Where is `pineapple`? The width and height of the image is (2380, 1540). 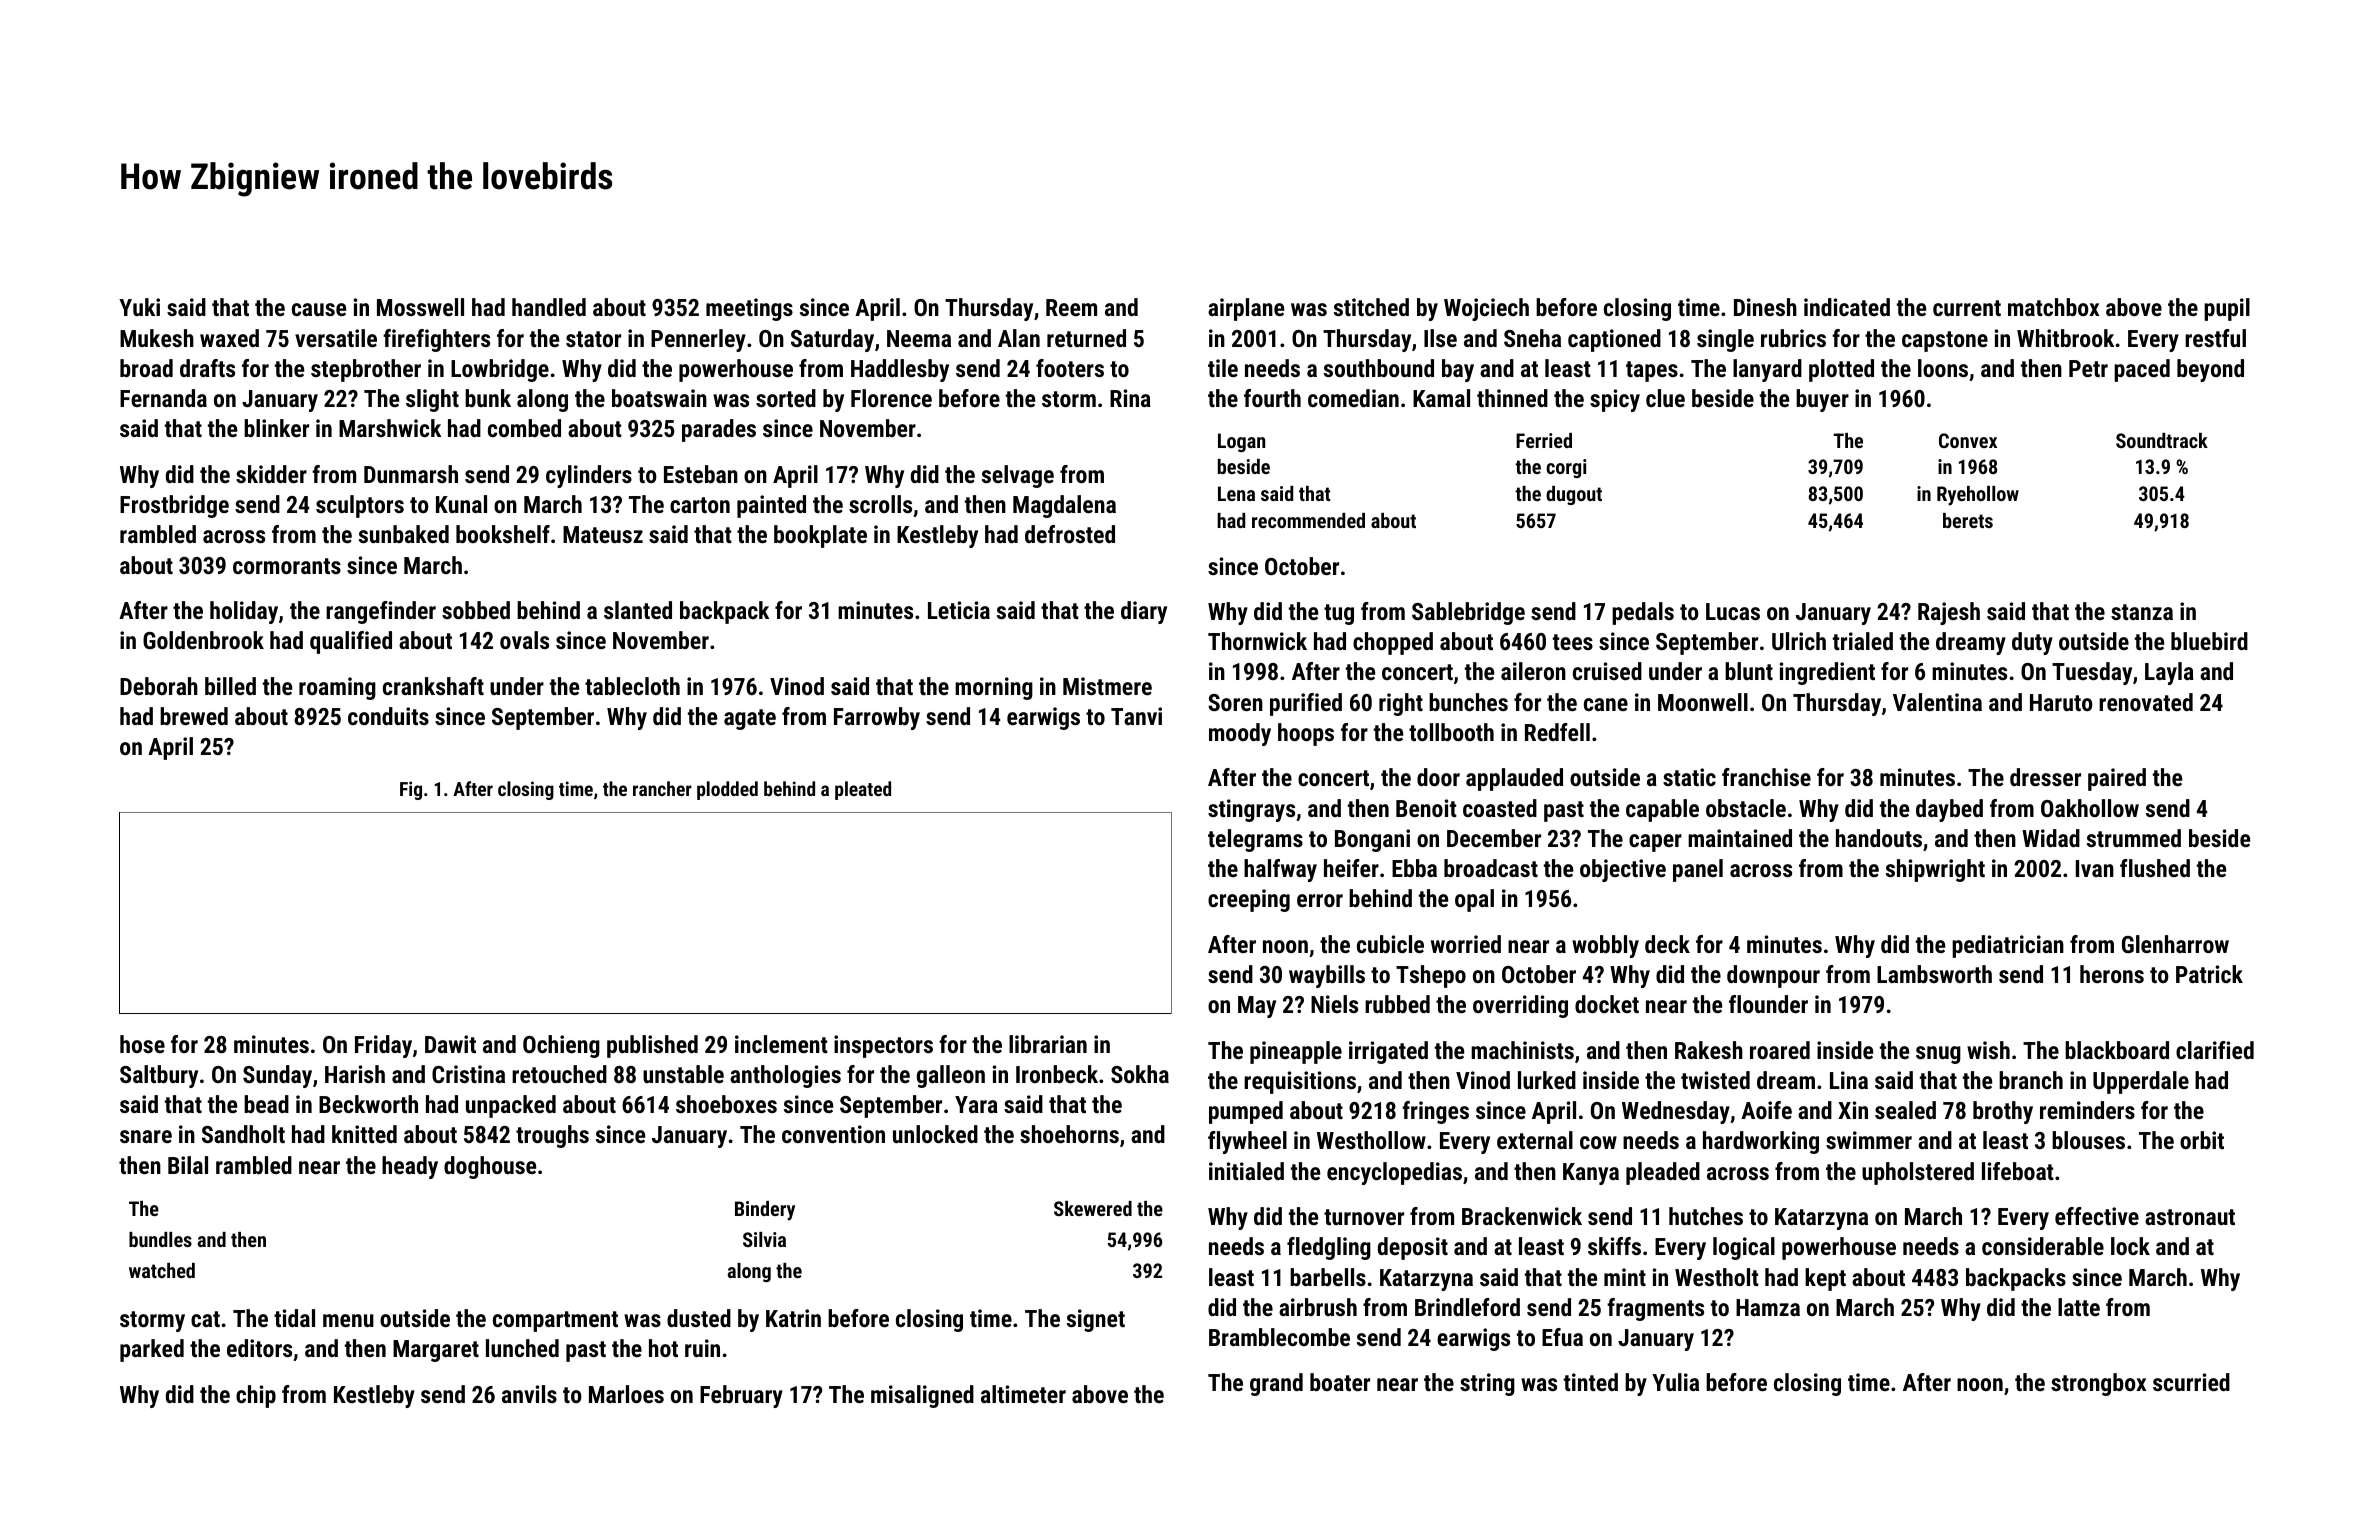
pineapple is located at coordinates (1296, 1052).
